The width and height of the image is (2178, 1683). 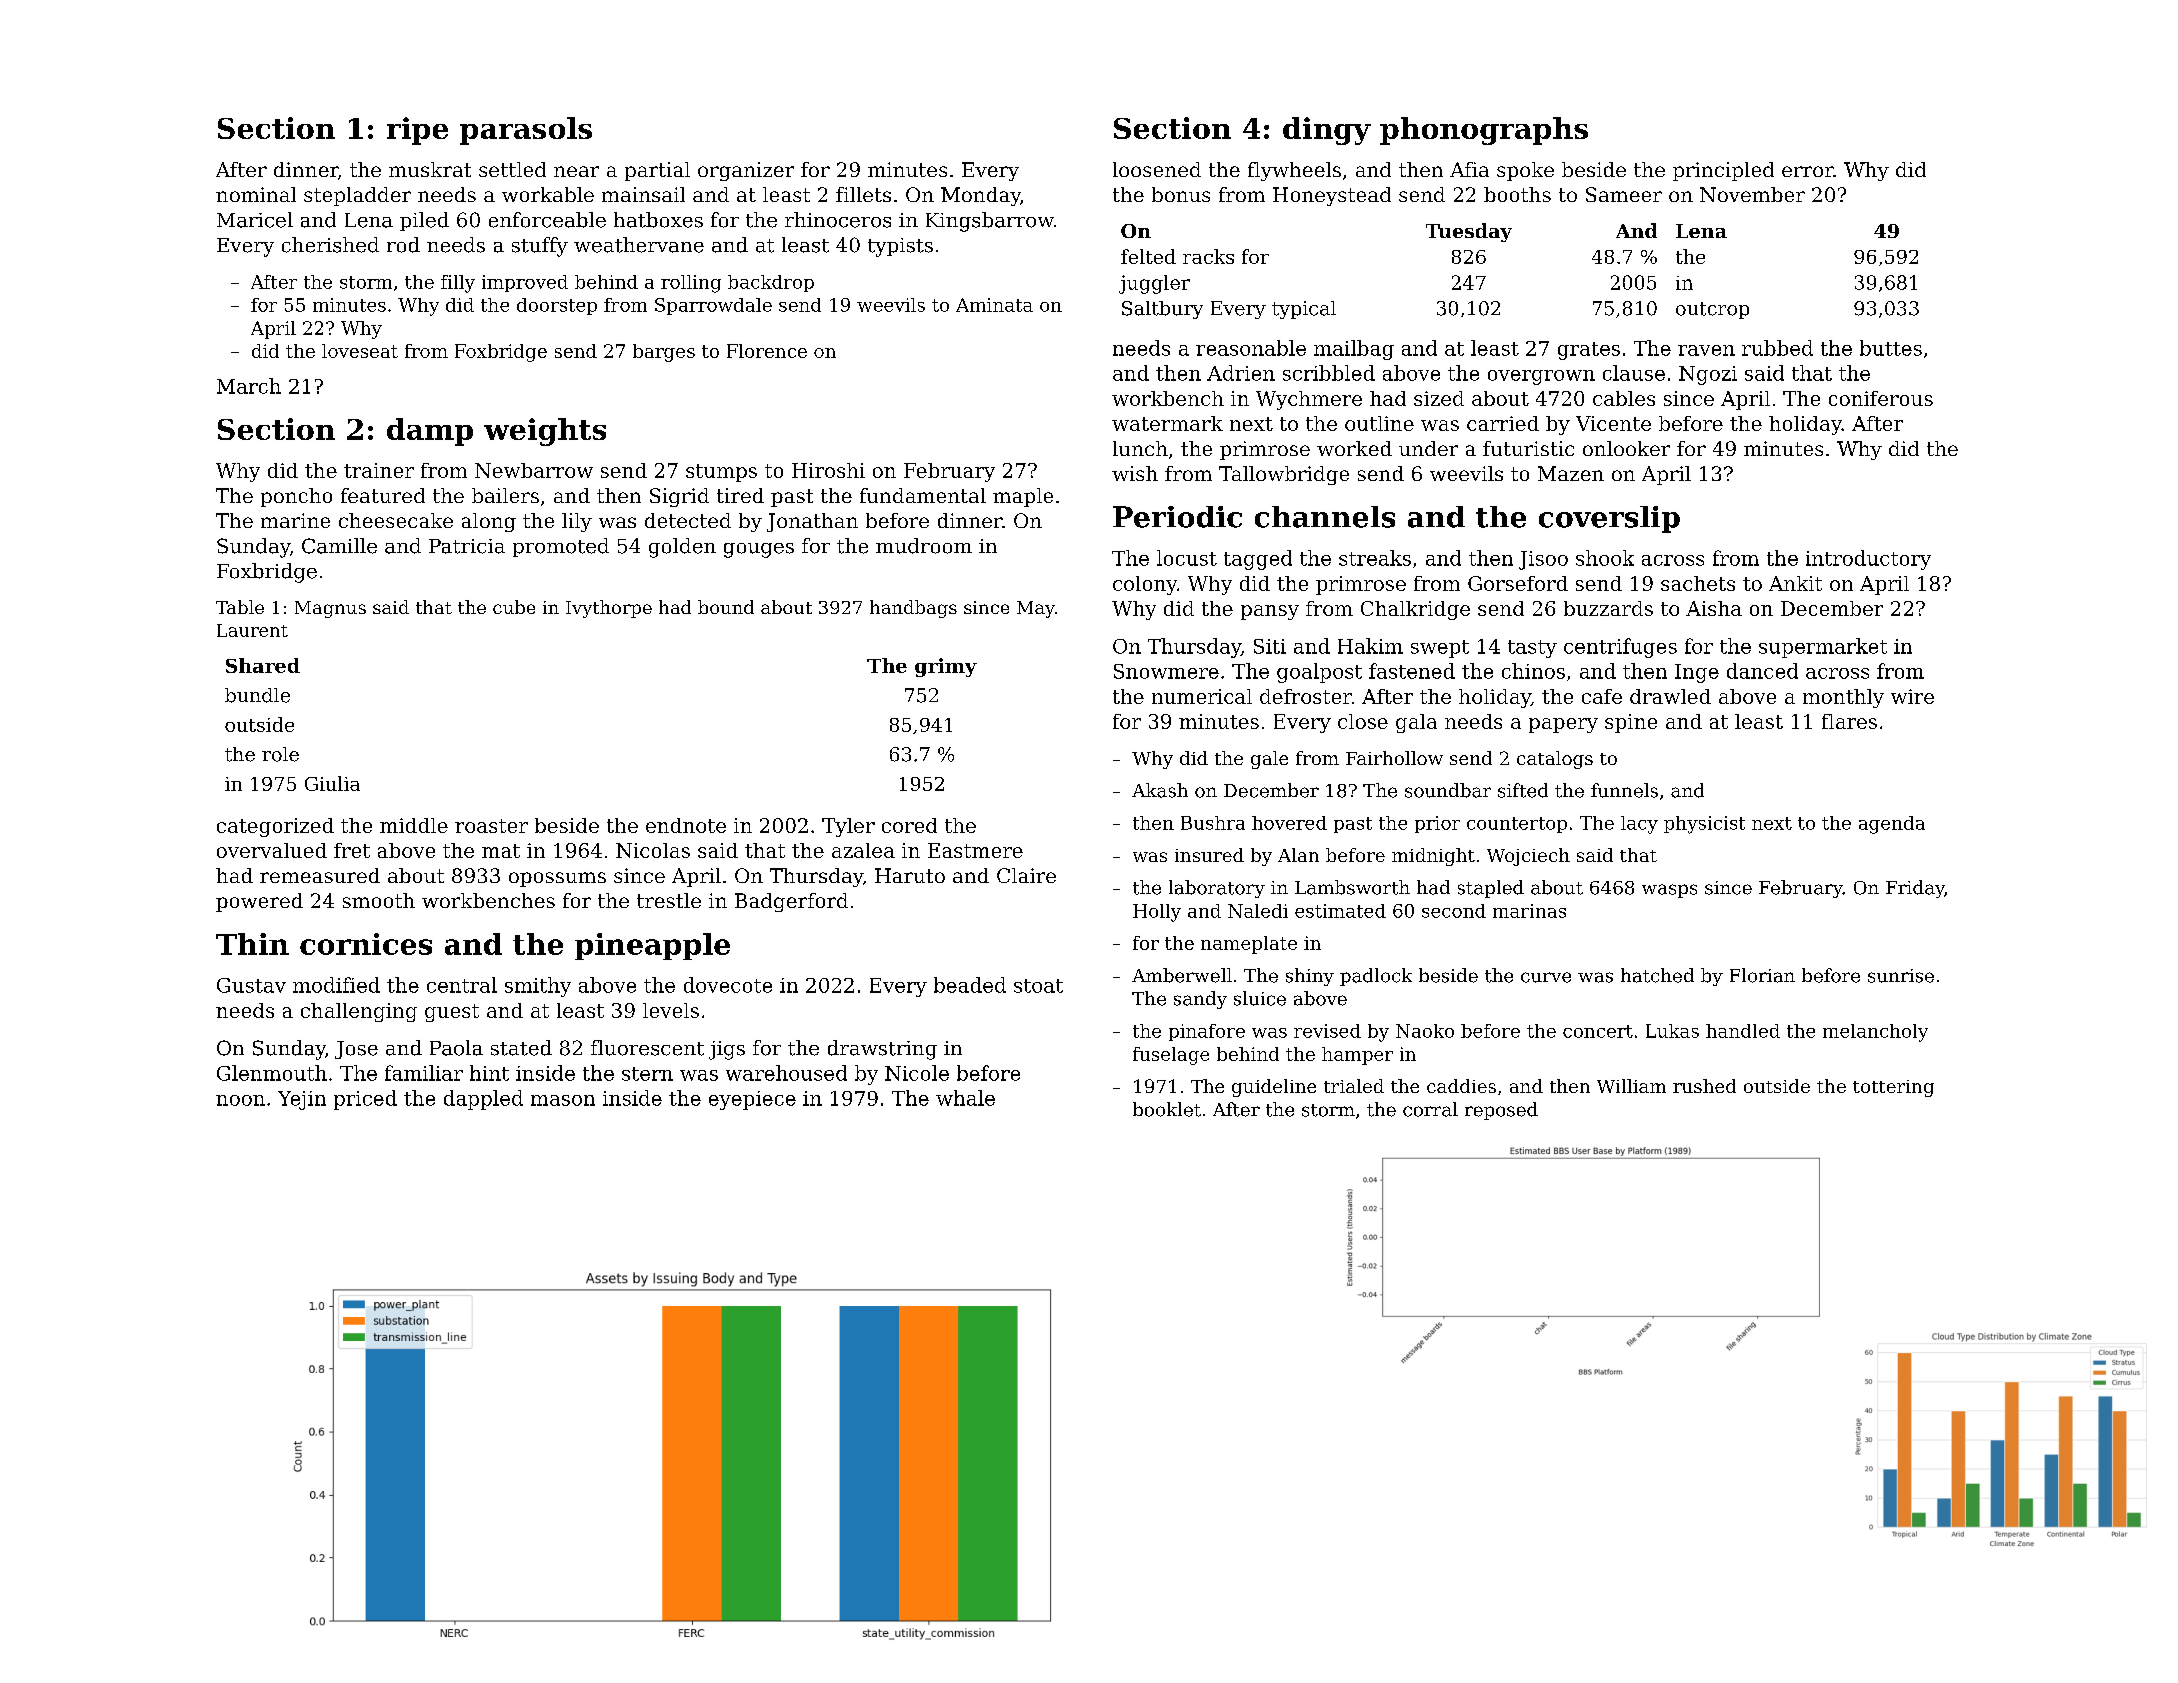 I want to click on coniferous, so click(x=1881, y=398).
